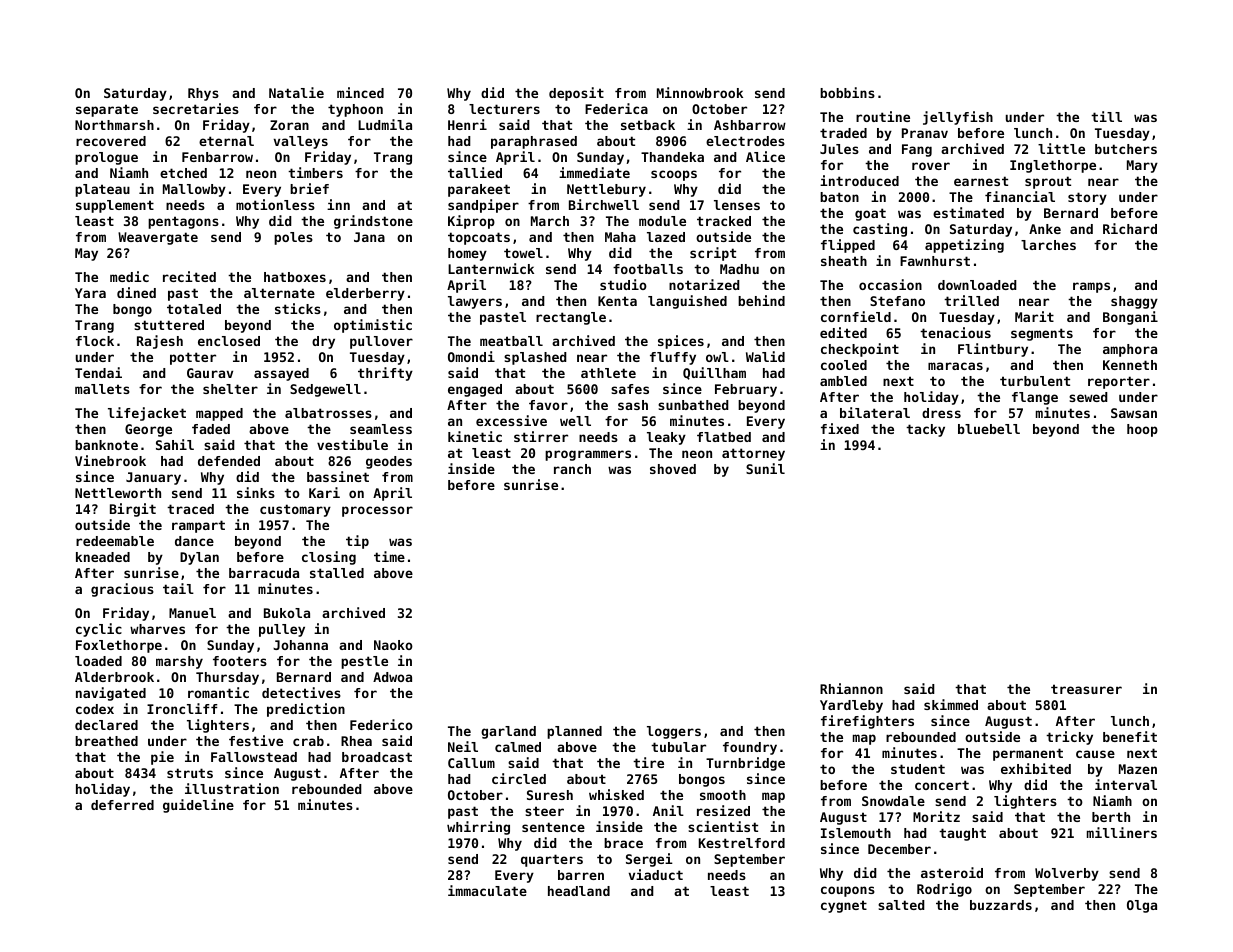  What do you see at coordinates (475, 436) in the image?
I see `kinetic` at bounding box center [475, 436].
